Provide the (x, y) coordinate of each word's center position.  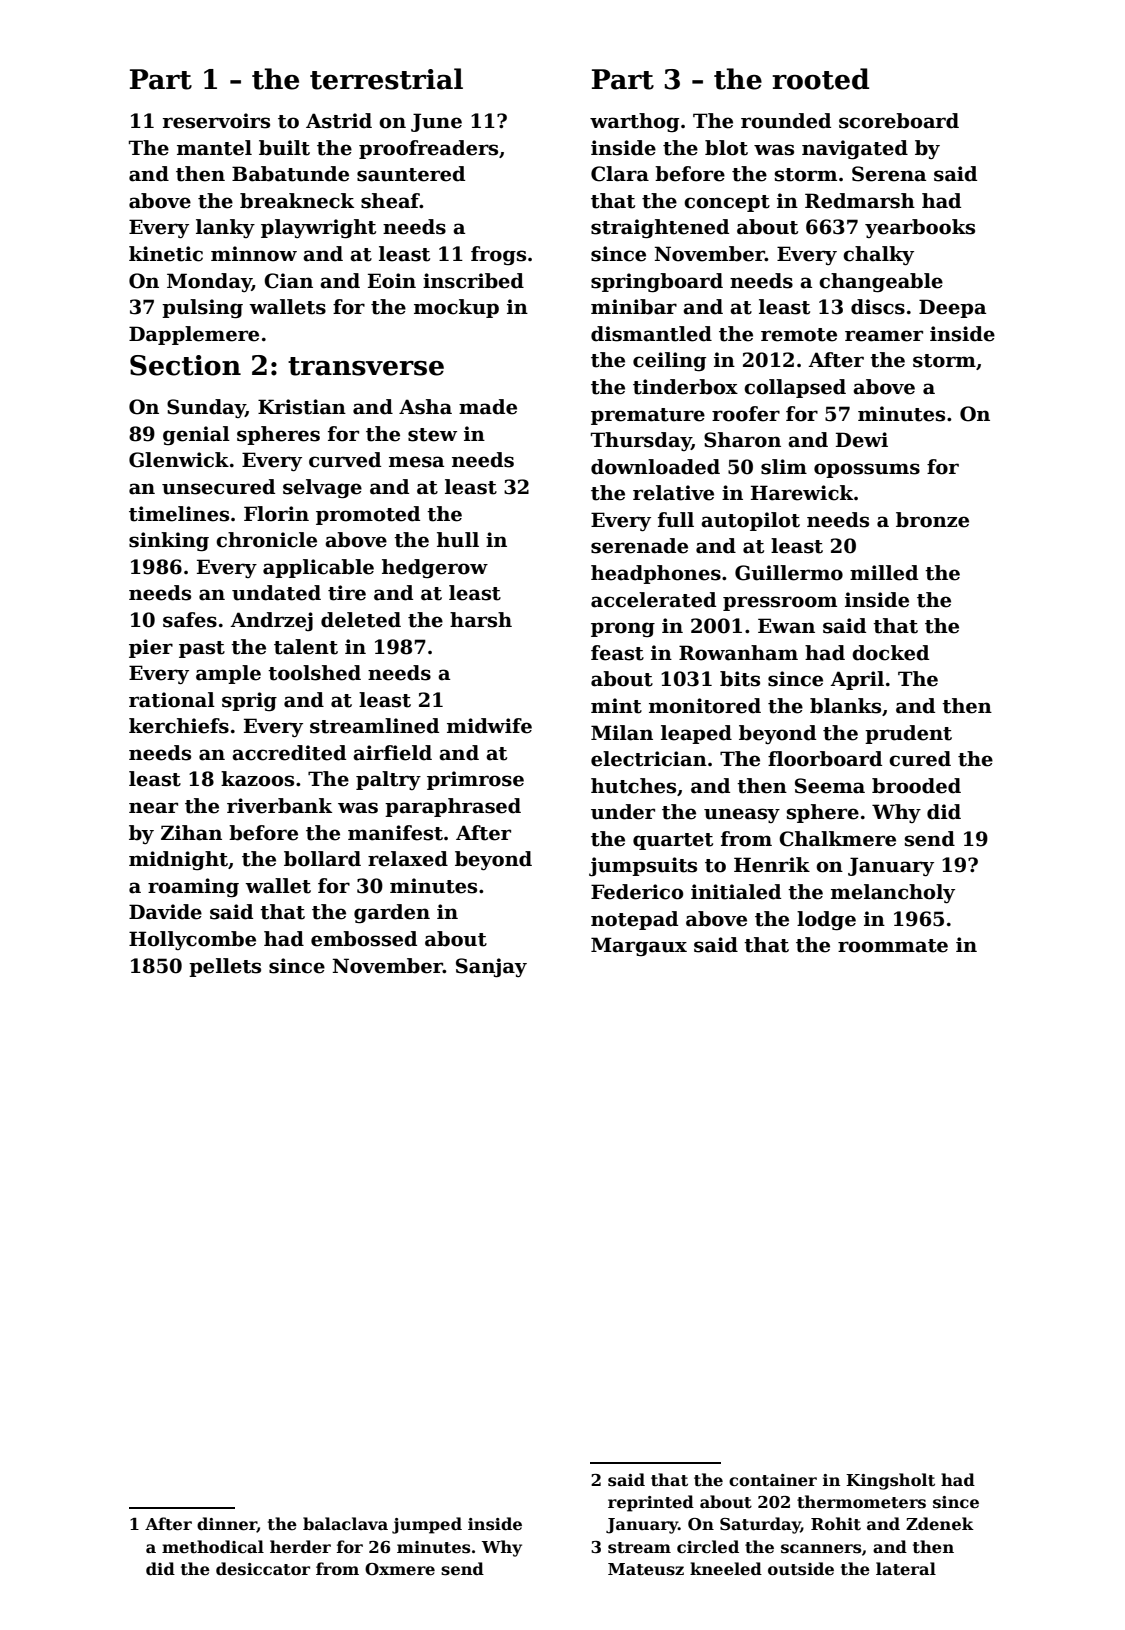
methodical (213, 1547)
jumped (427, 1525)
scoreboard (899, 121)
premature (648, 416)
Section (185, 365)
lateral (906, 1569)
